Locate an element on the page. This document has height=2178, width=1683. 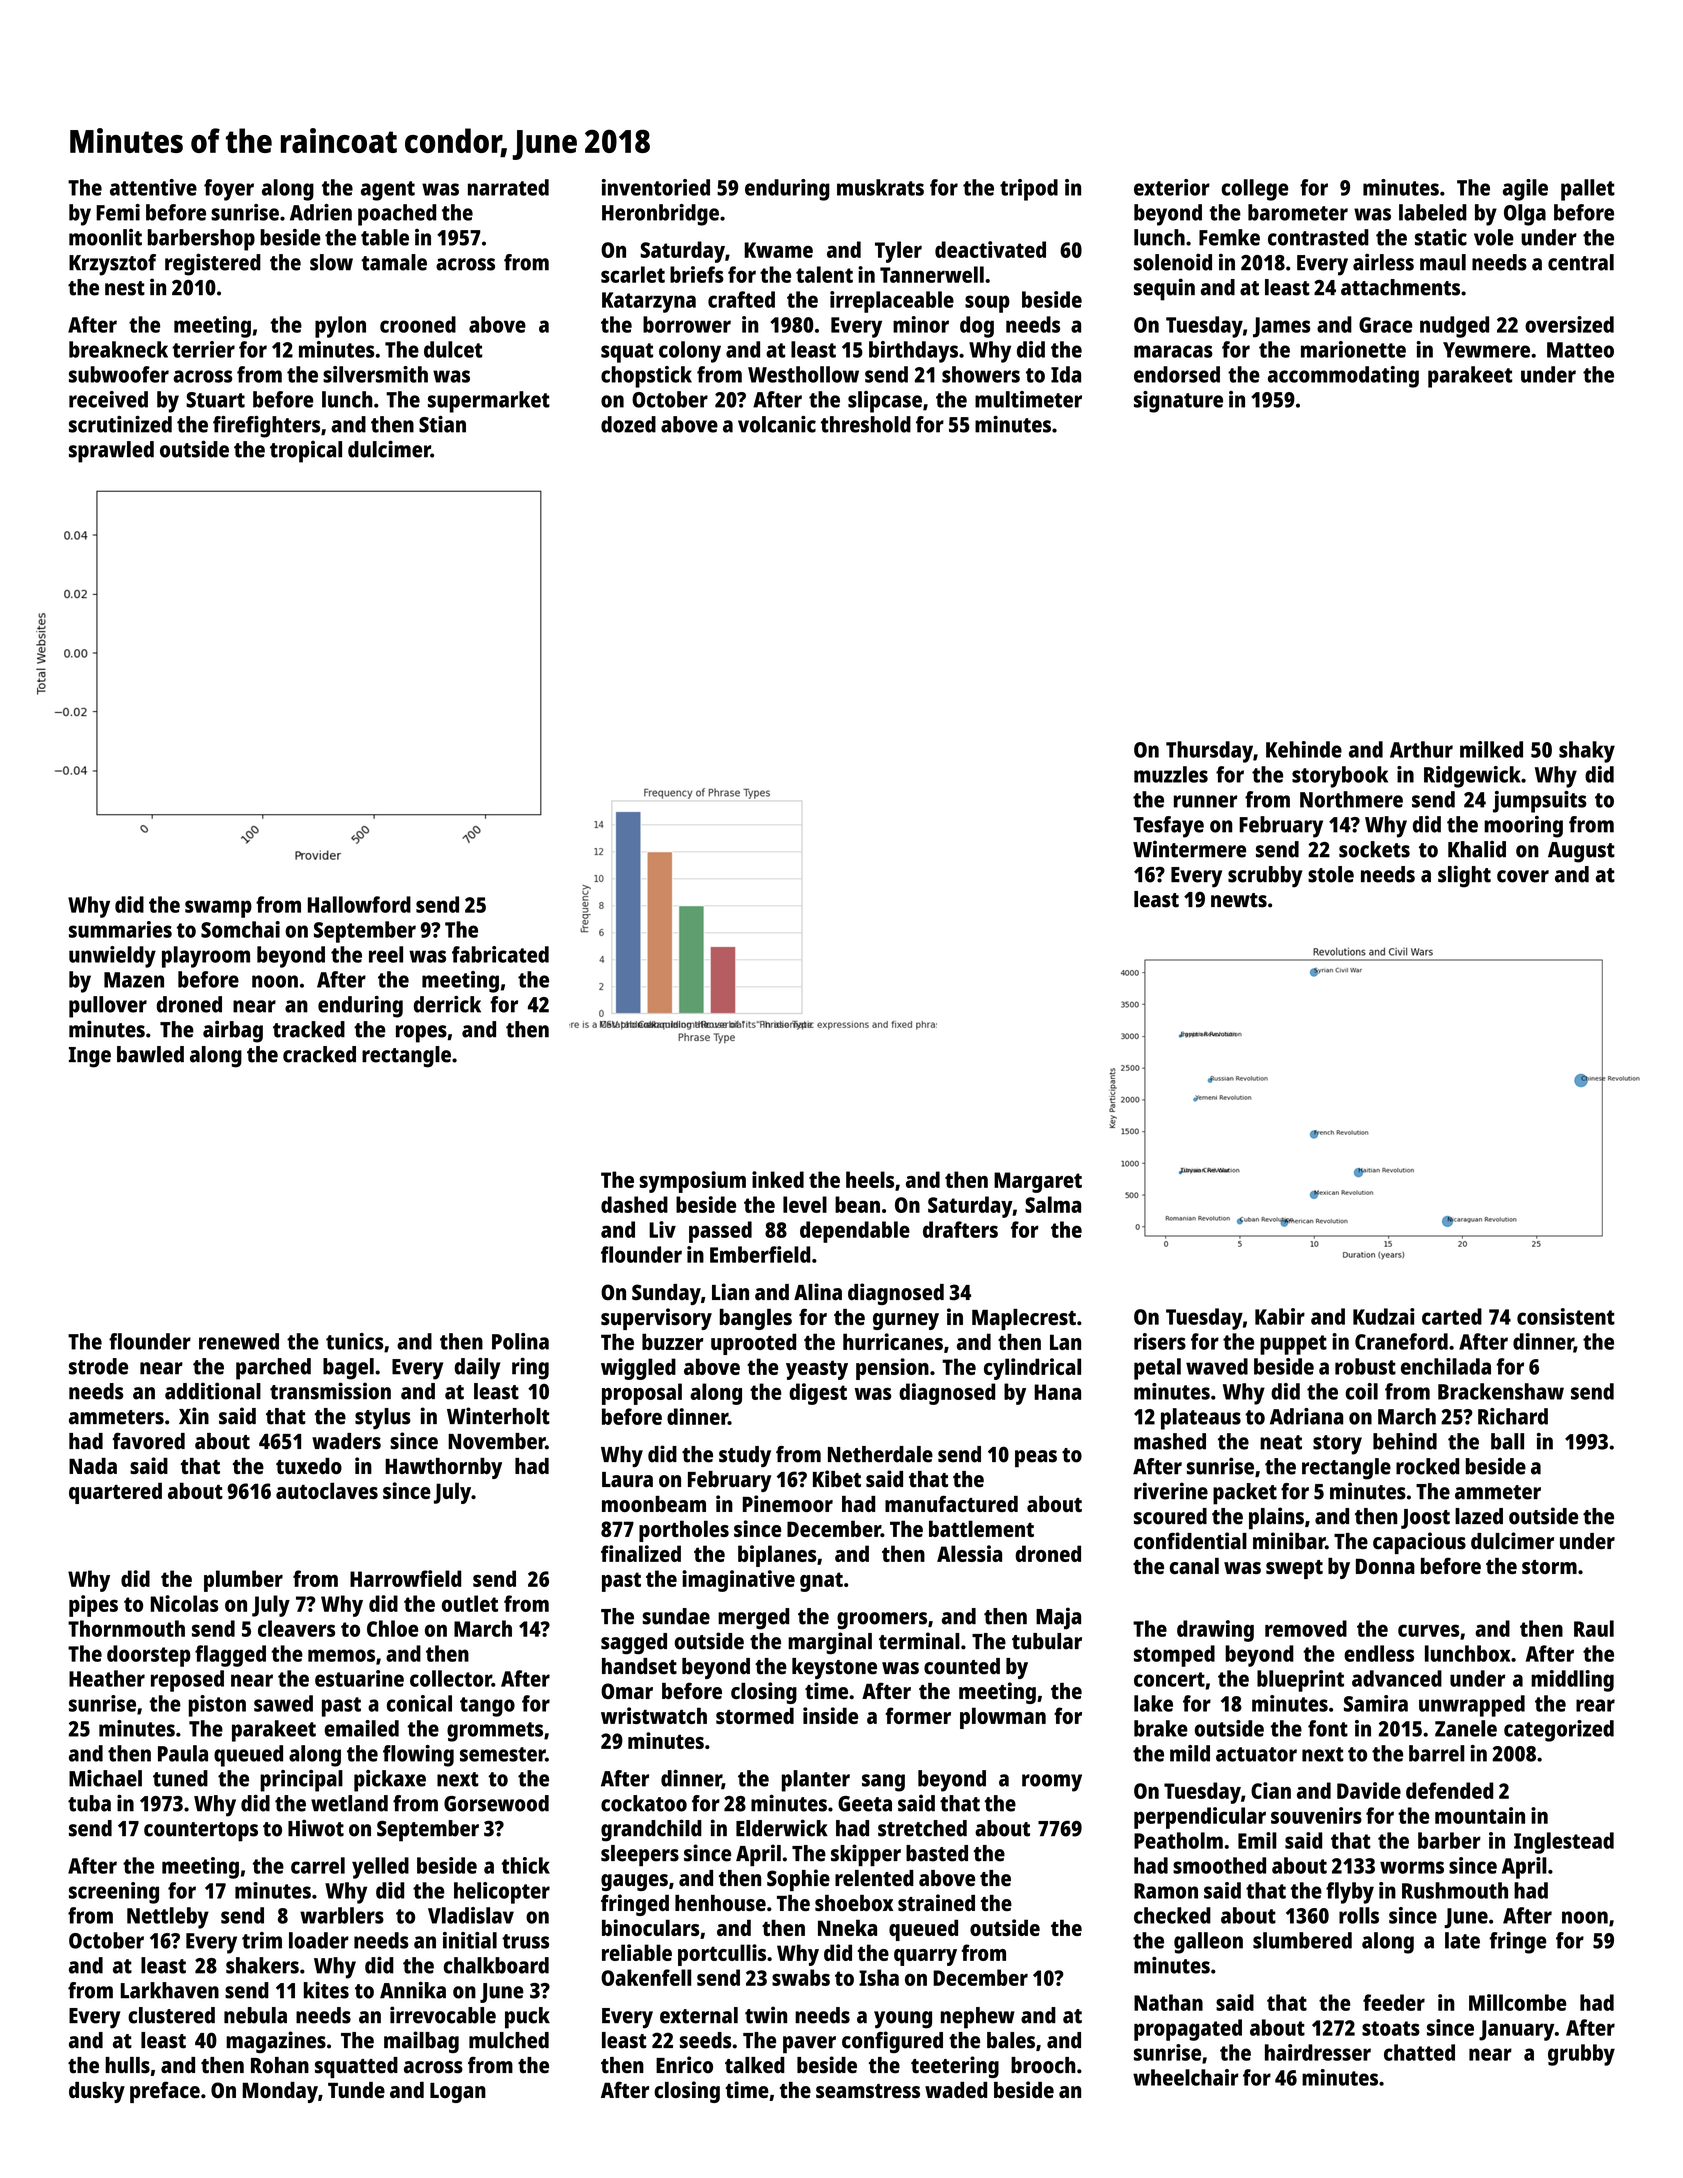
muskrats is located at coordinates (880, 187).
